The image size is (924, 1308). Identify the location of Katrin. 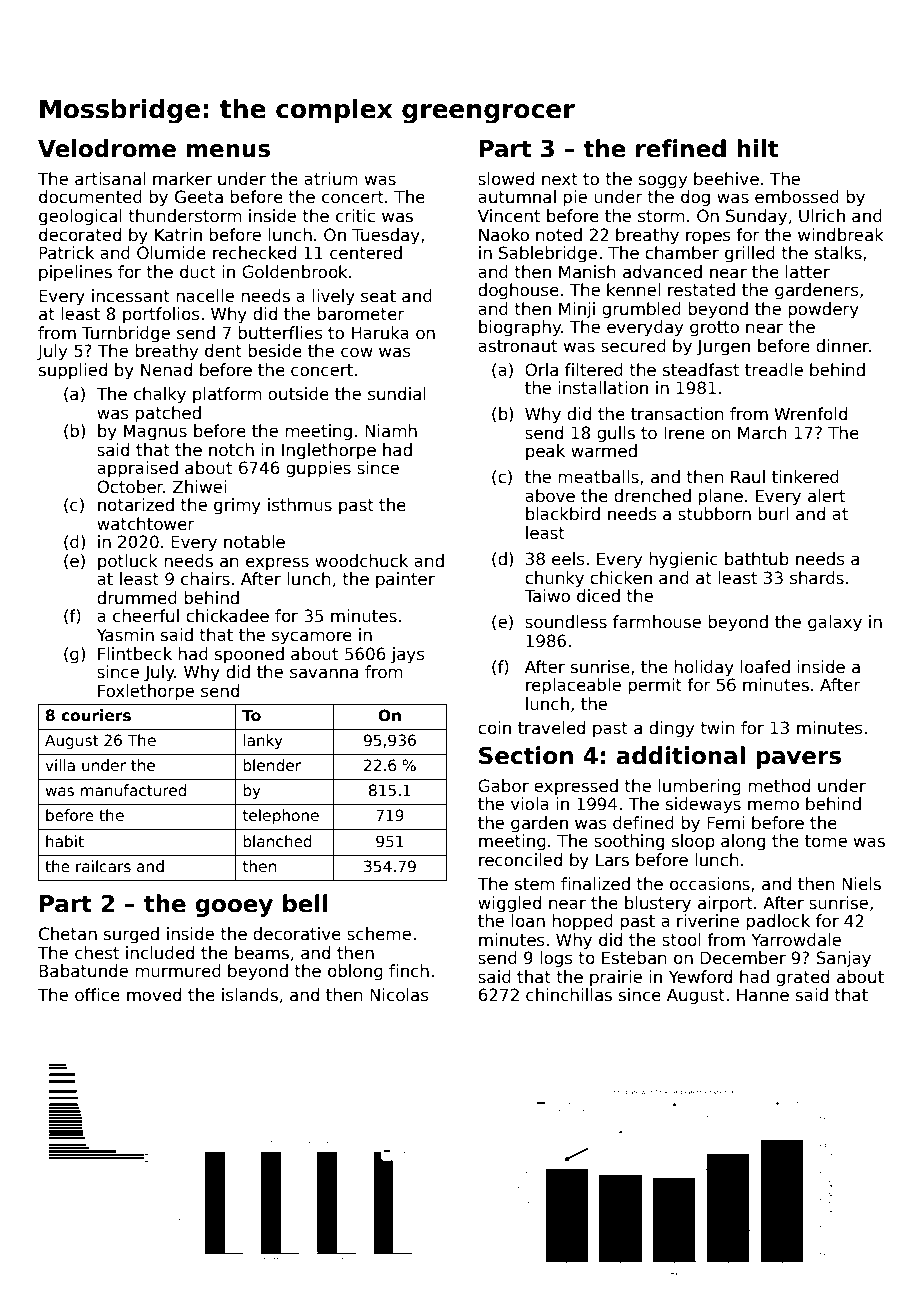
(178, 235).
